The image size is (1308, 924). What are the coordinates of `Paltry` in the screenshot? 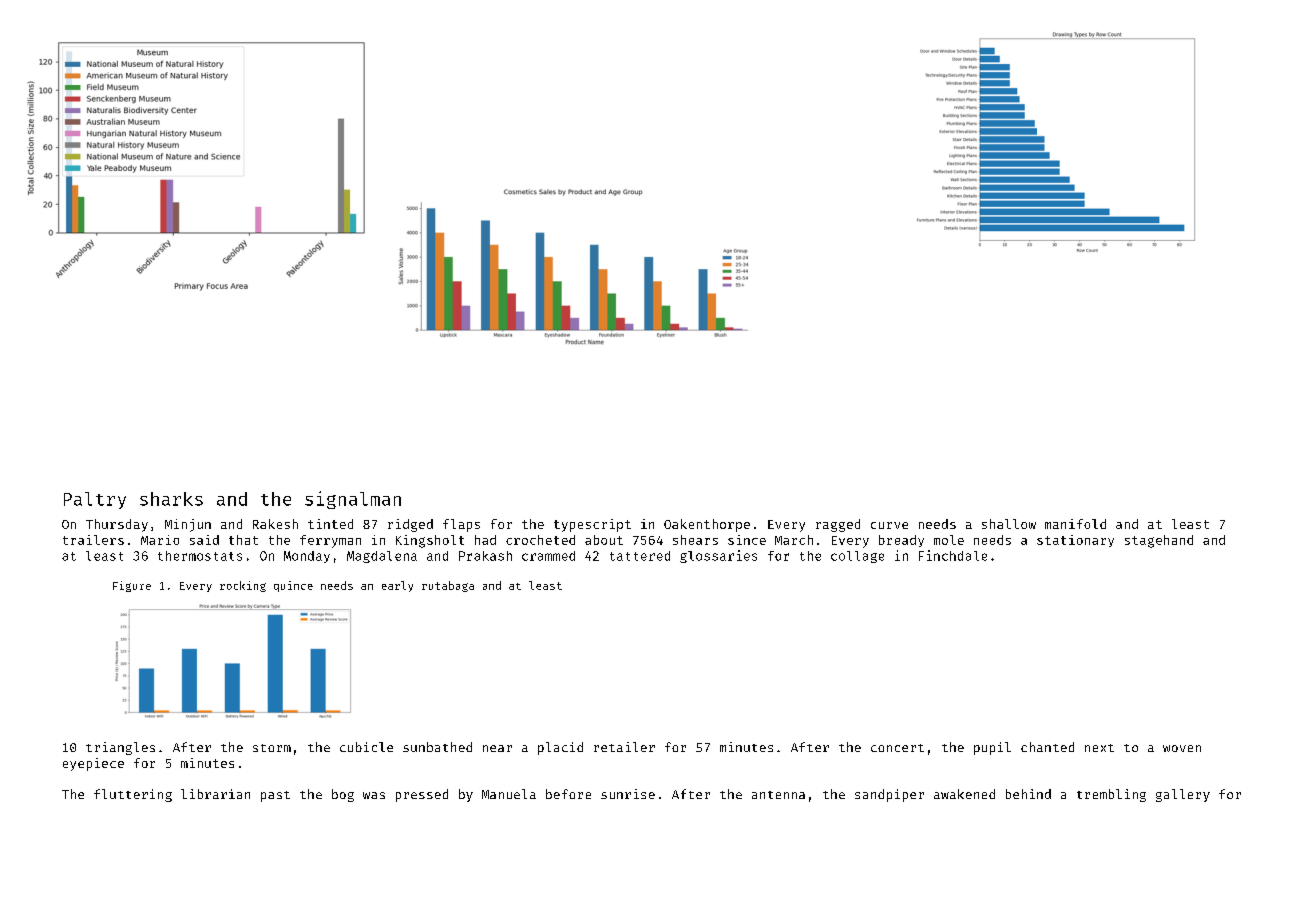 It's located at (95, 500).
